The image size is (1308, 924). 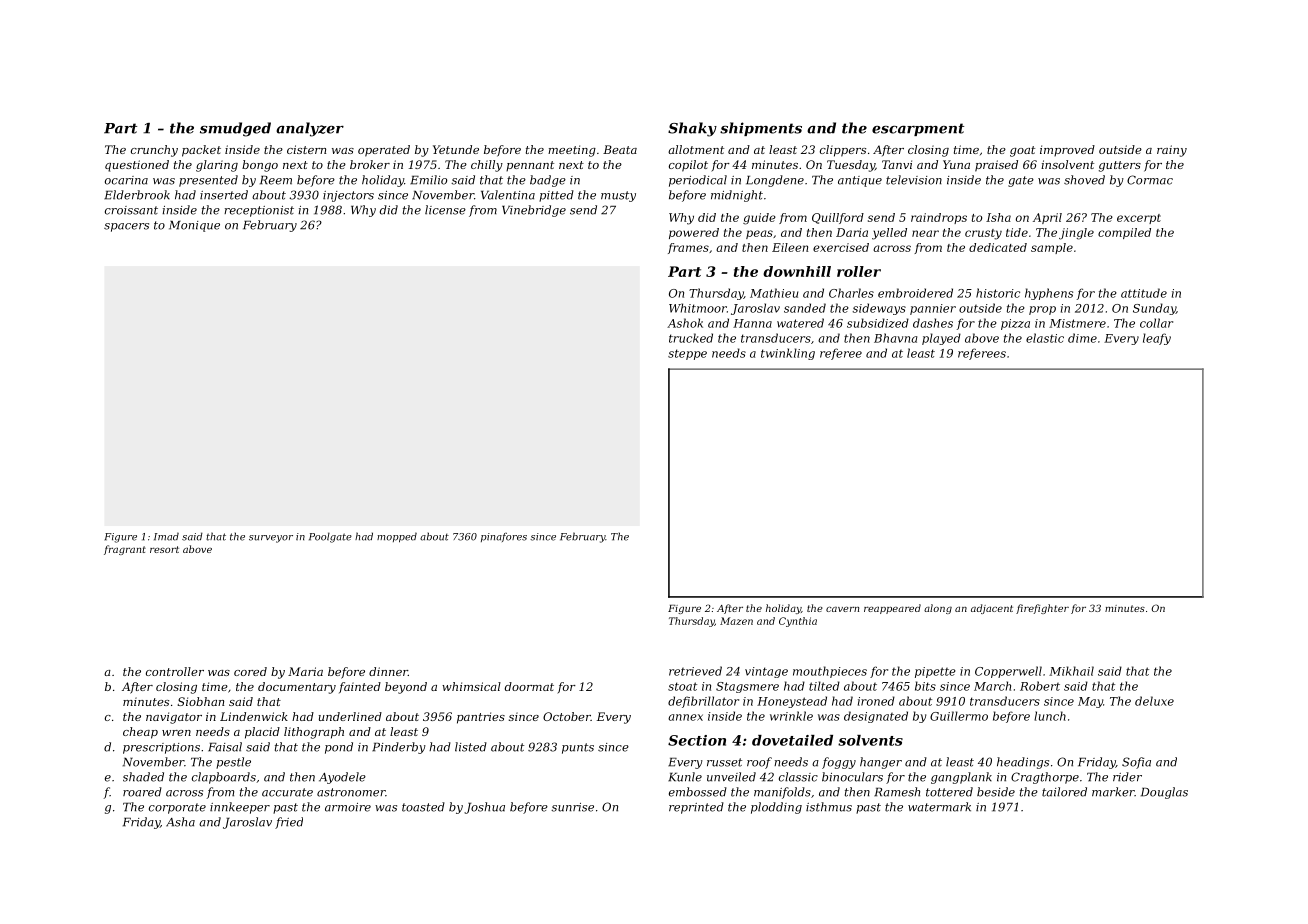 What do you see at coordinates (761, 129) in the screenshot?
I see `shipments` at bounding box center [761, 129].
